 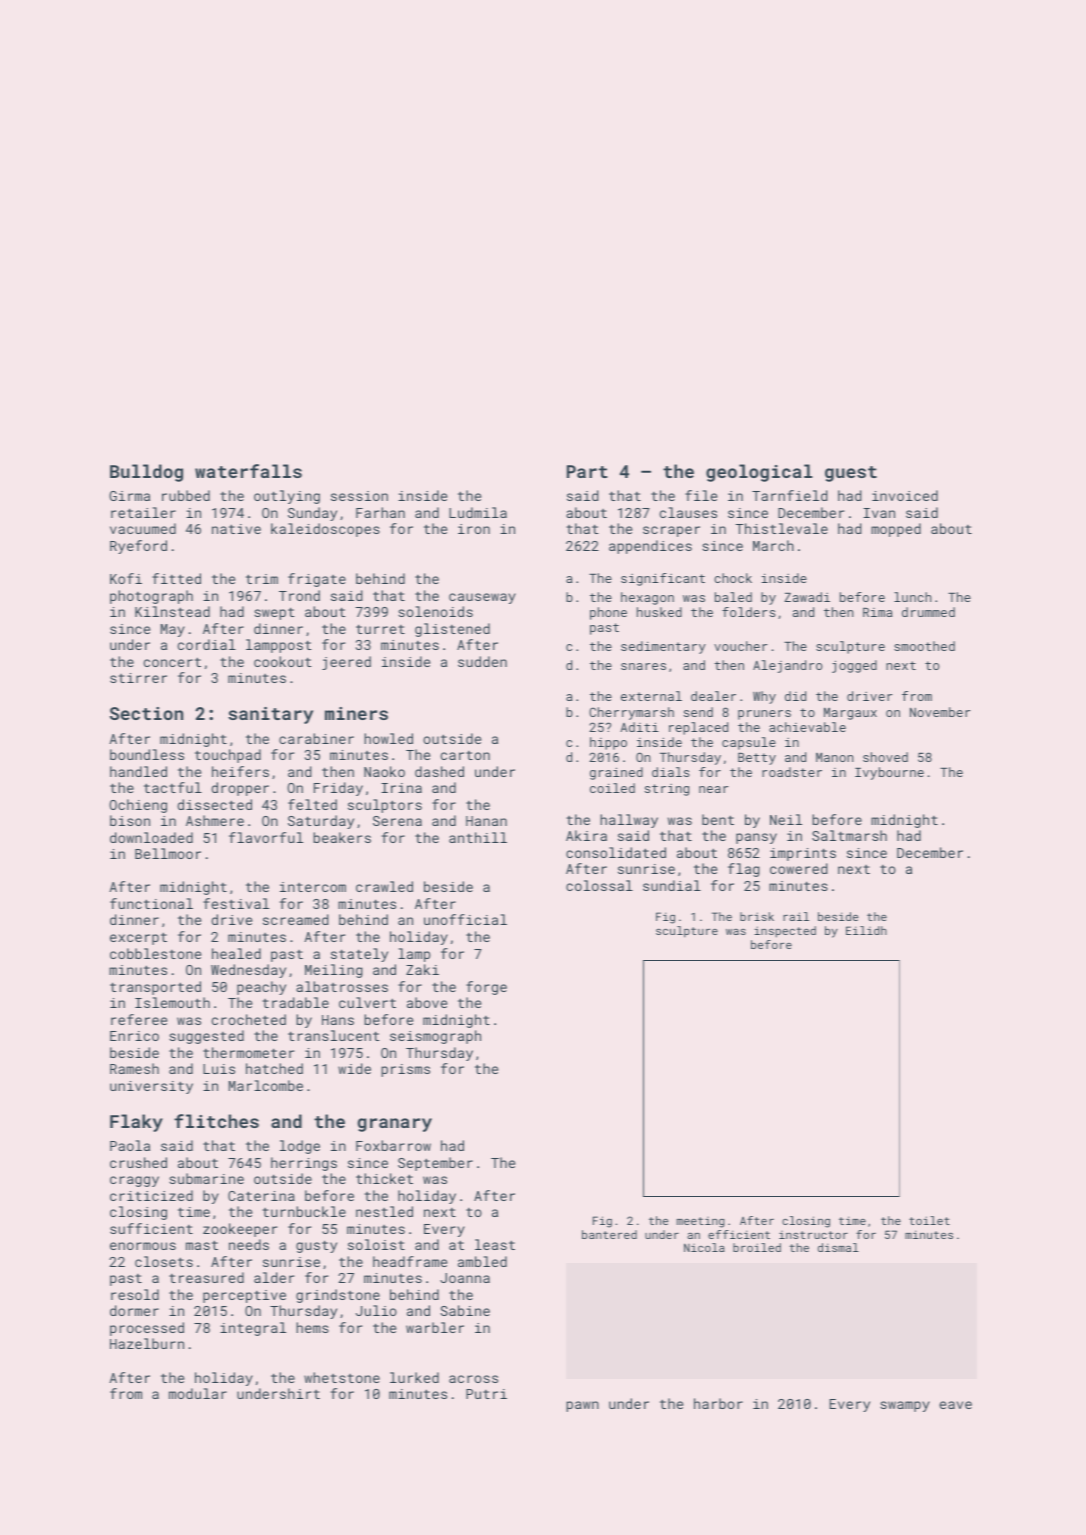 I want to click on guest, so click(x=851, y=474).
